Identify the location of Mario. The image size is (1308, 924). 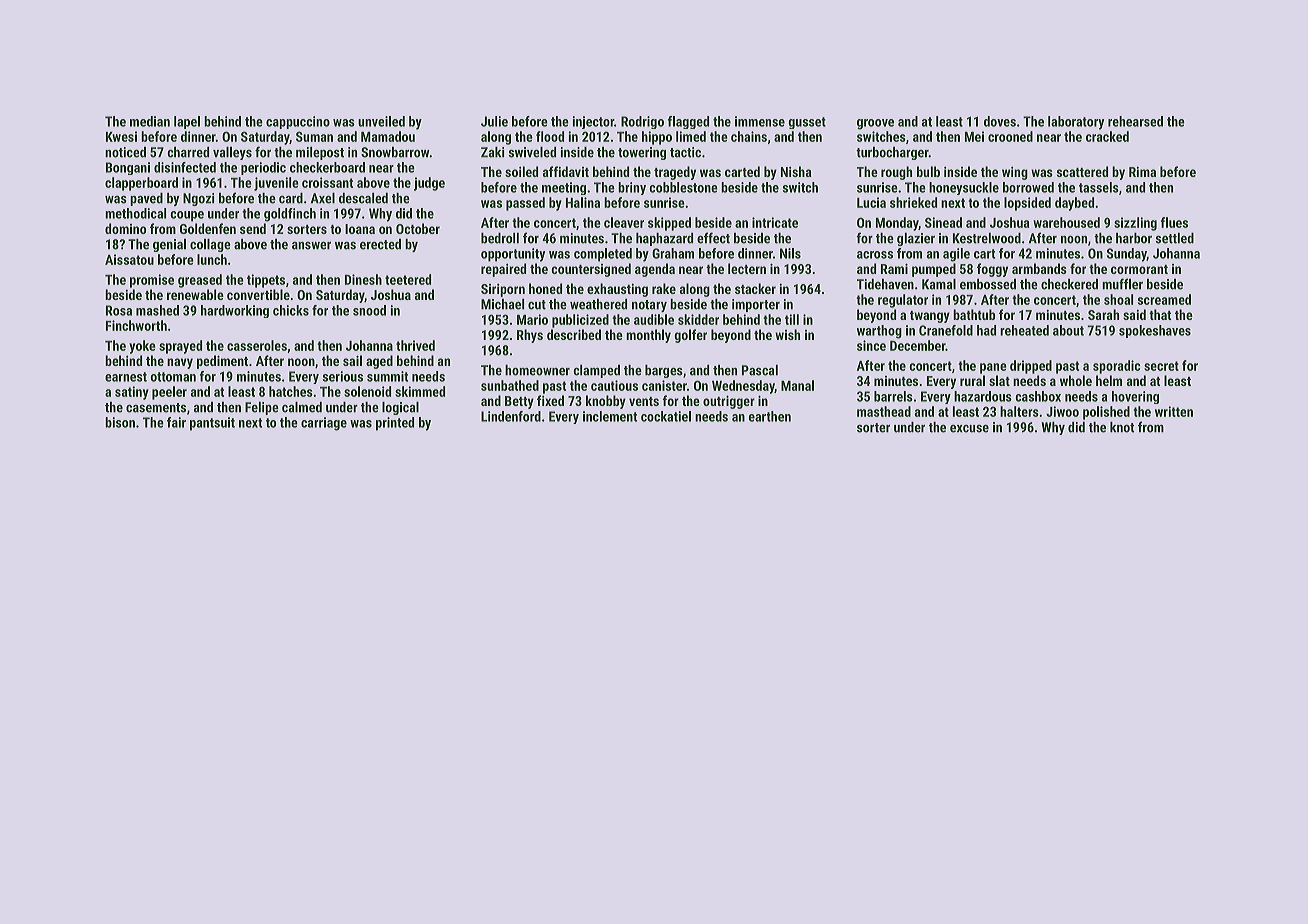
(532, 319).
